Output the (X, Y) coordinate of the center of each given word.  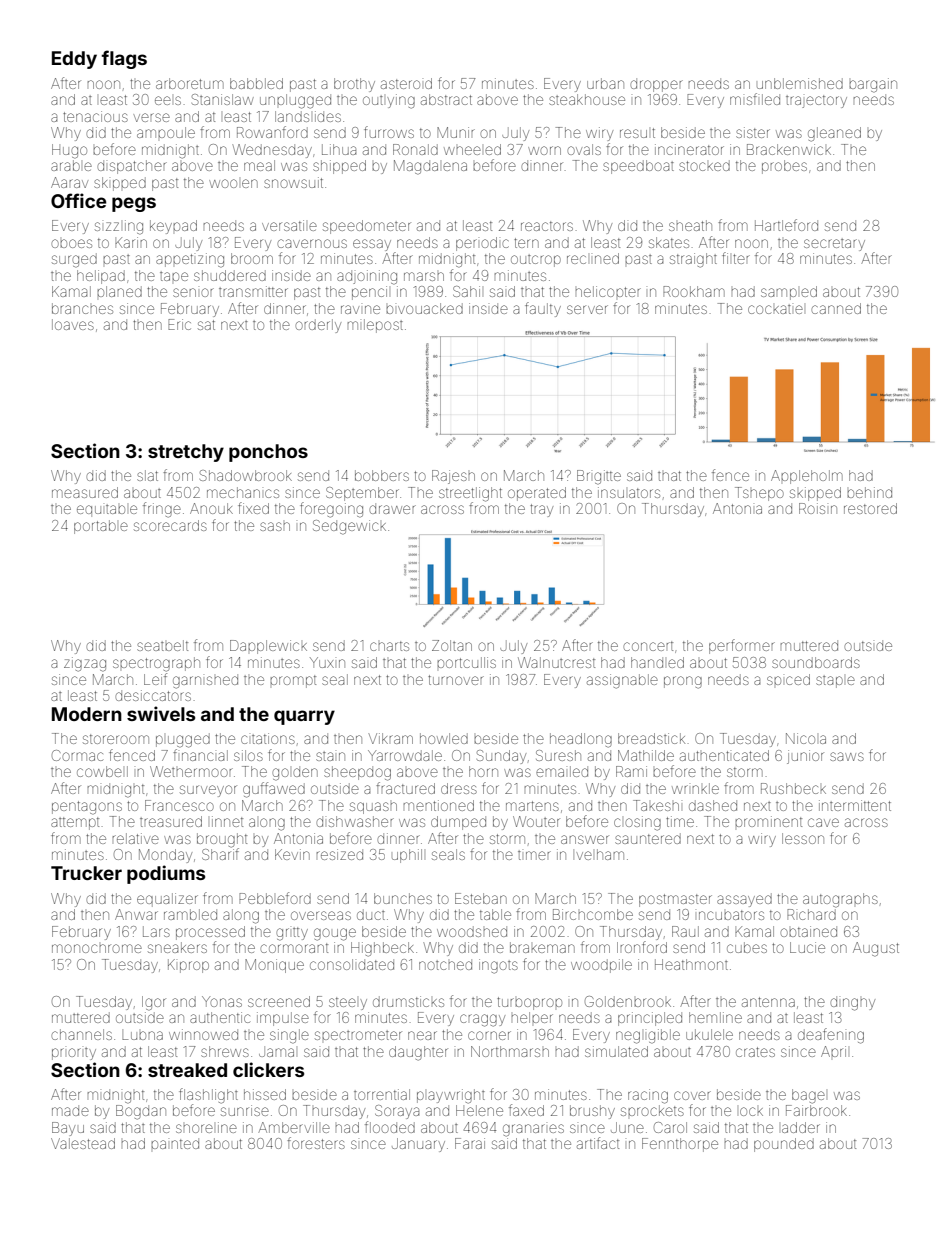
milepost (375, 326)
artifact (598, 1143)
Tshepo (759, 494)
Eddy (74, 60)
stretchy (186, 453)
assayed (744, 900)
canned (836, 308)
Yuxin (327, 662)
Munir (456, 132)
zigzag (85, 664)
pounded (784, 1145)
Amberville (294, 1127)
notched (445, 964)
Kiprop (188, 966)
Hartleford (786, 225)
